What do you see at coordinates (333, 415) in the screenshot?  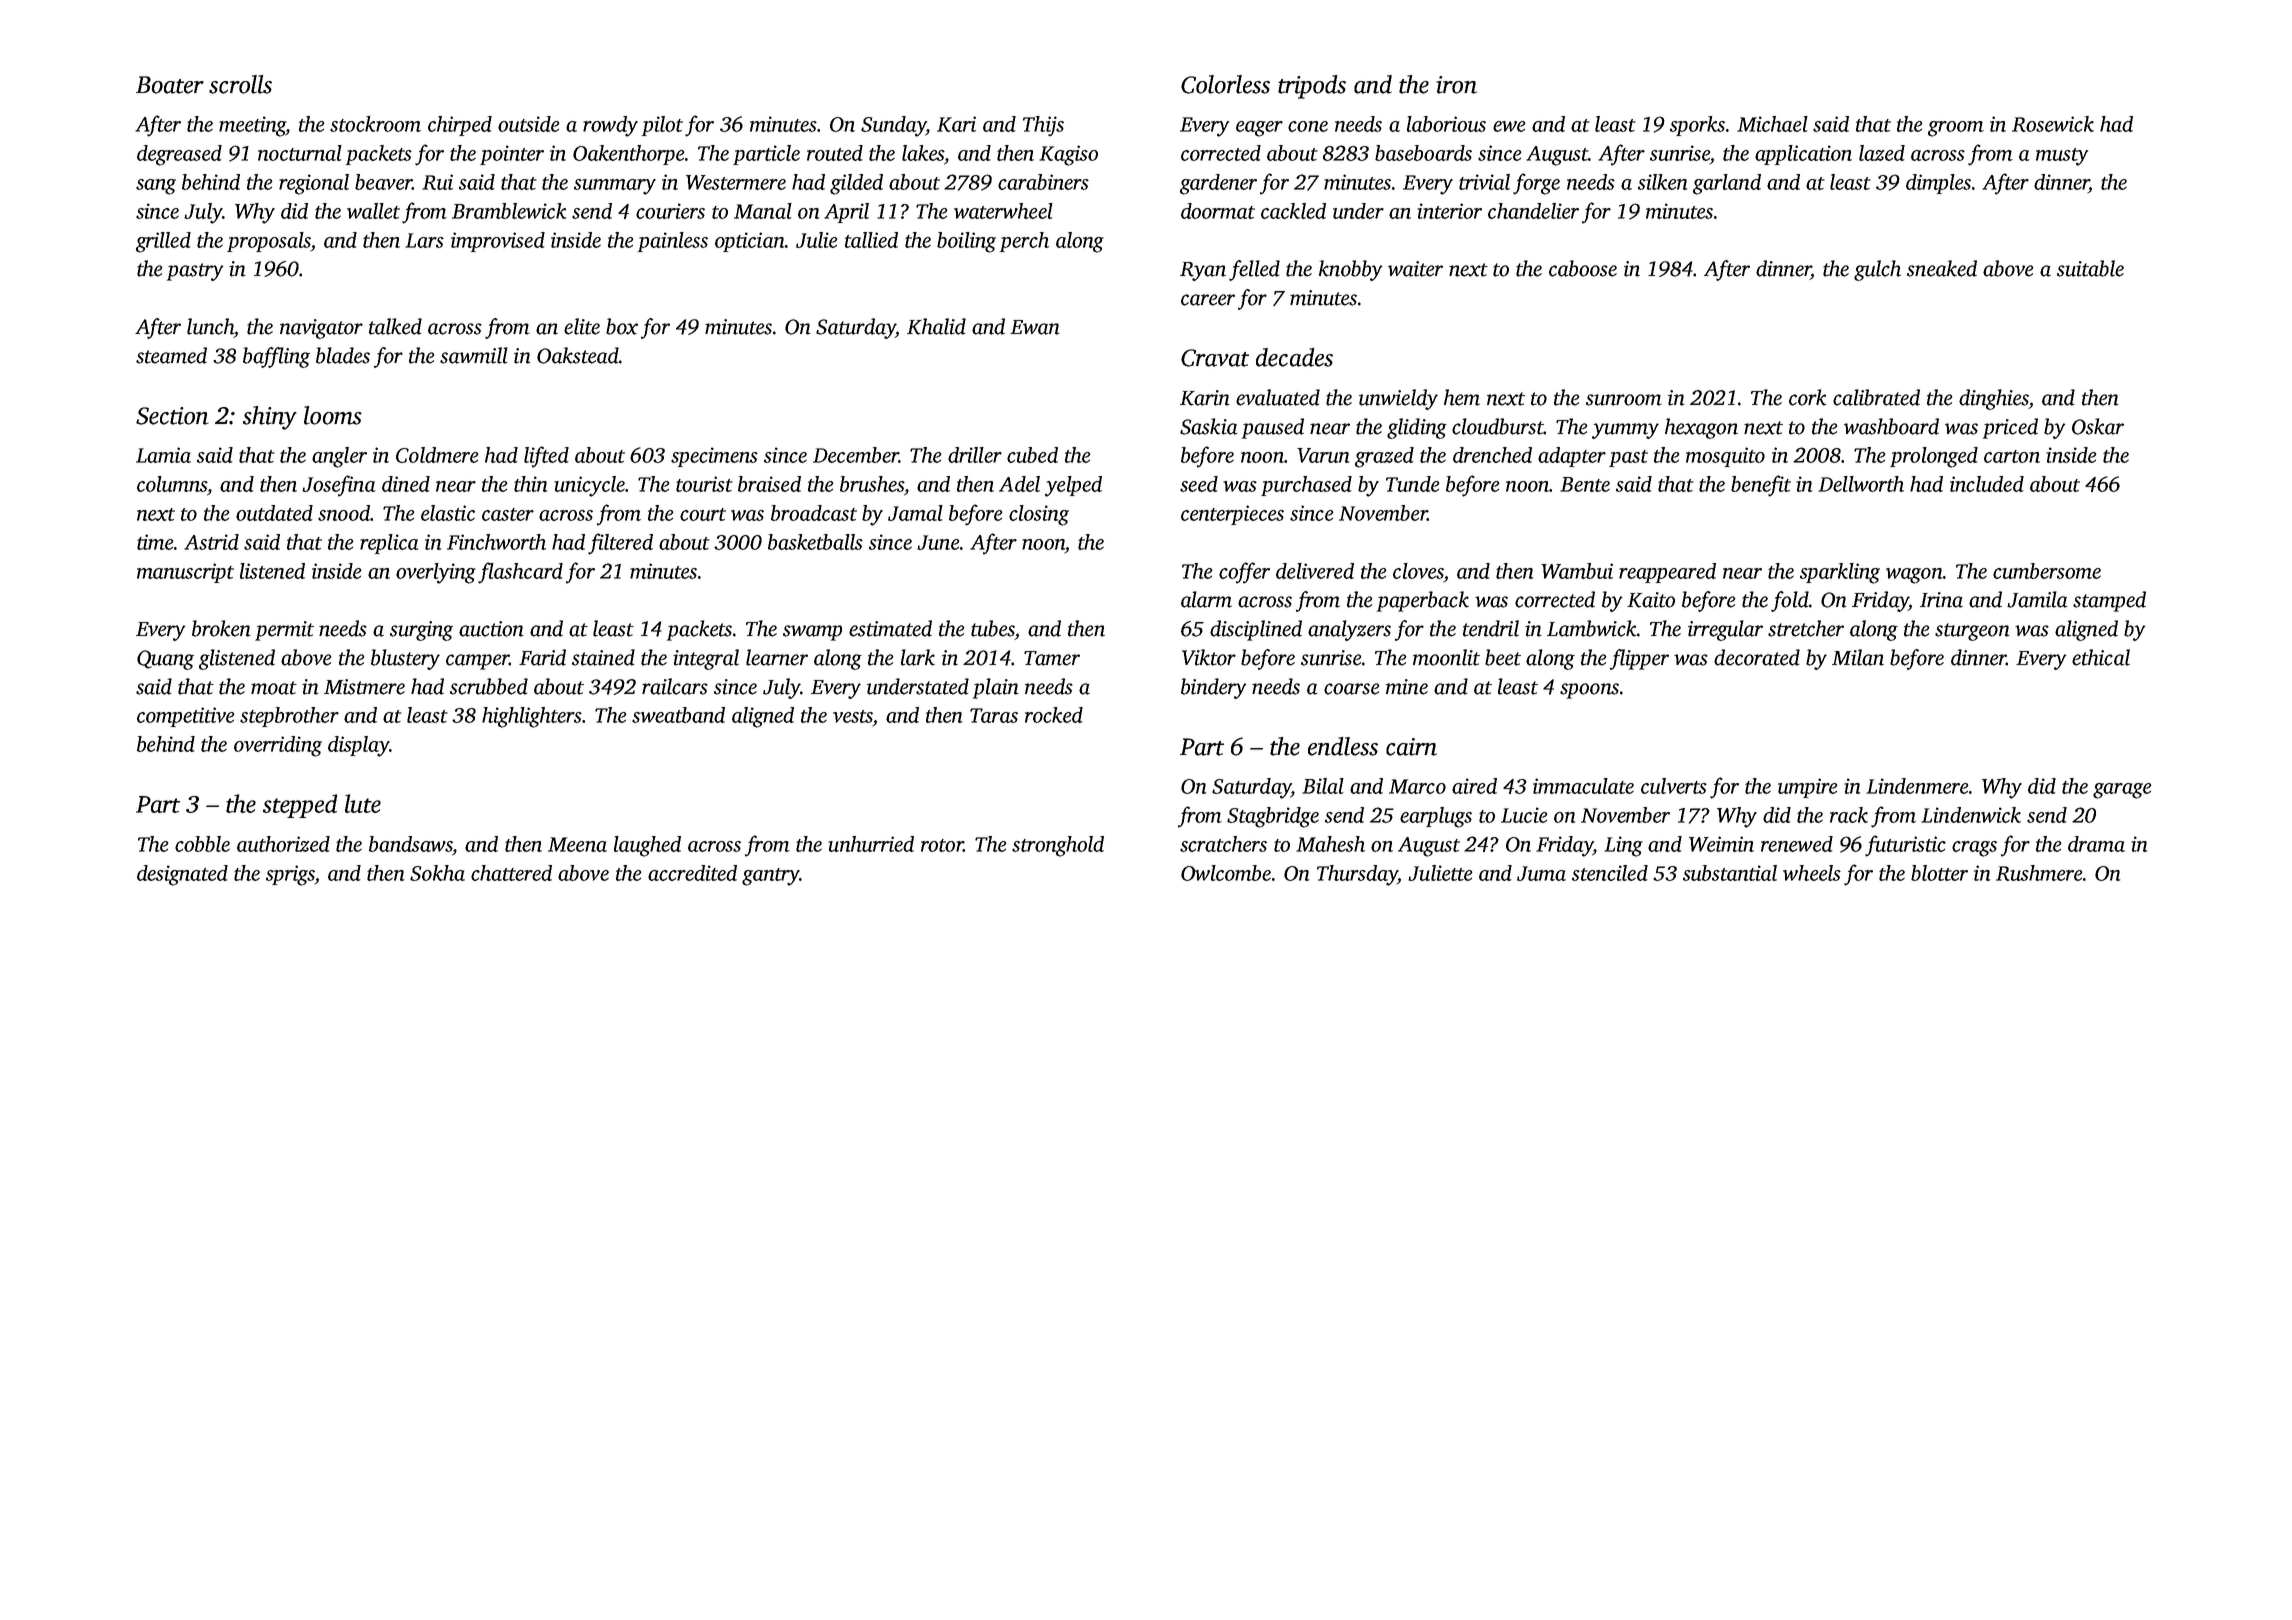 I see `looms` at bounding box center [333, 415].
